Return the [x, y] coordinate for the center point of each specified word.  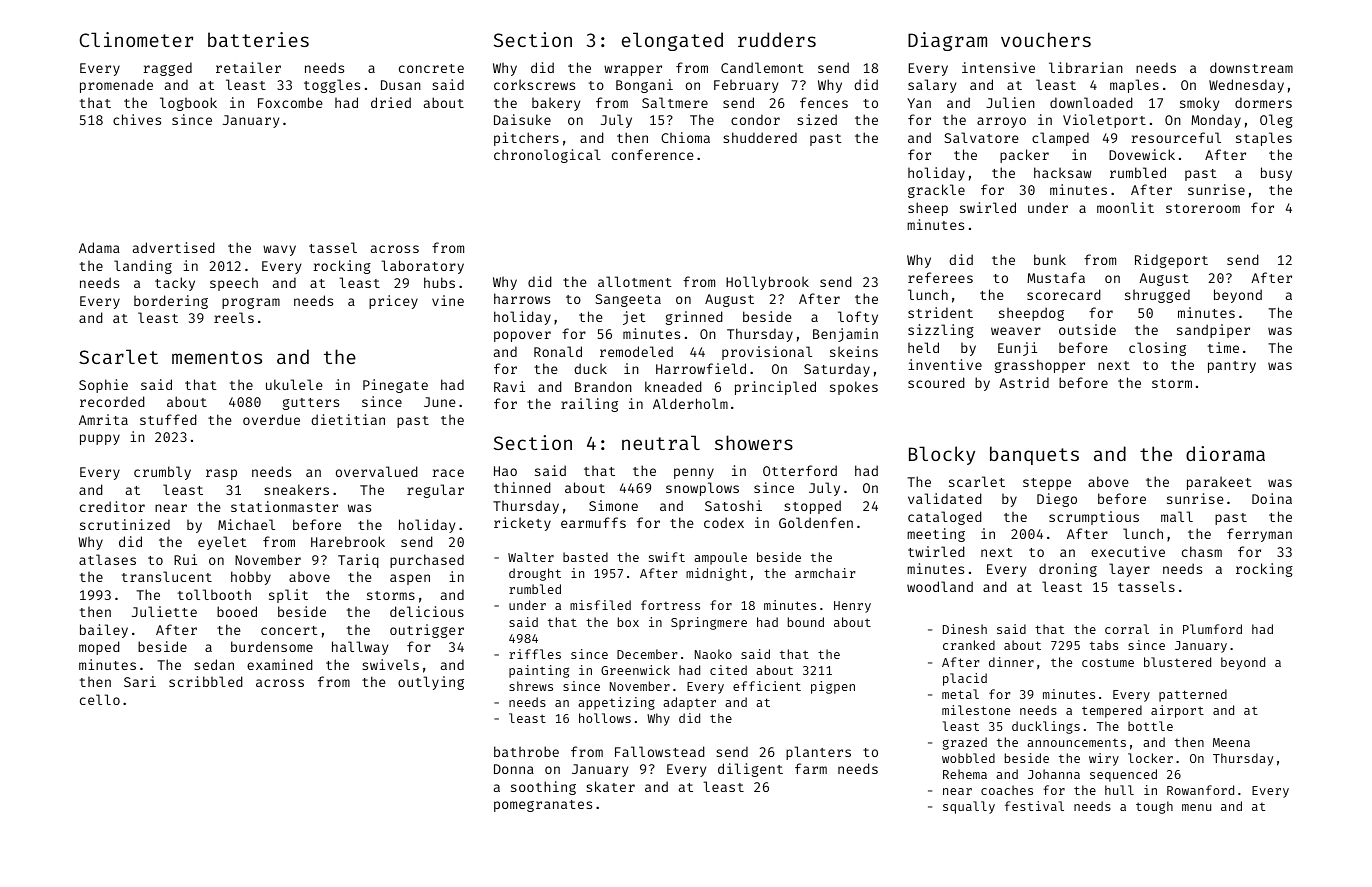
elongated [672, 41]
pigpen [833, 687]
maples [1134, 86]
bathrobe [526, 751]
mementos [217, 357]
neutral [661, 442]
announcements [1076, 743]
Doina [1272, 498]
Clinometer [136, 39]
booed [237, 611]
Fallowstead [660, 751]
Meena [1231, 742]
